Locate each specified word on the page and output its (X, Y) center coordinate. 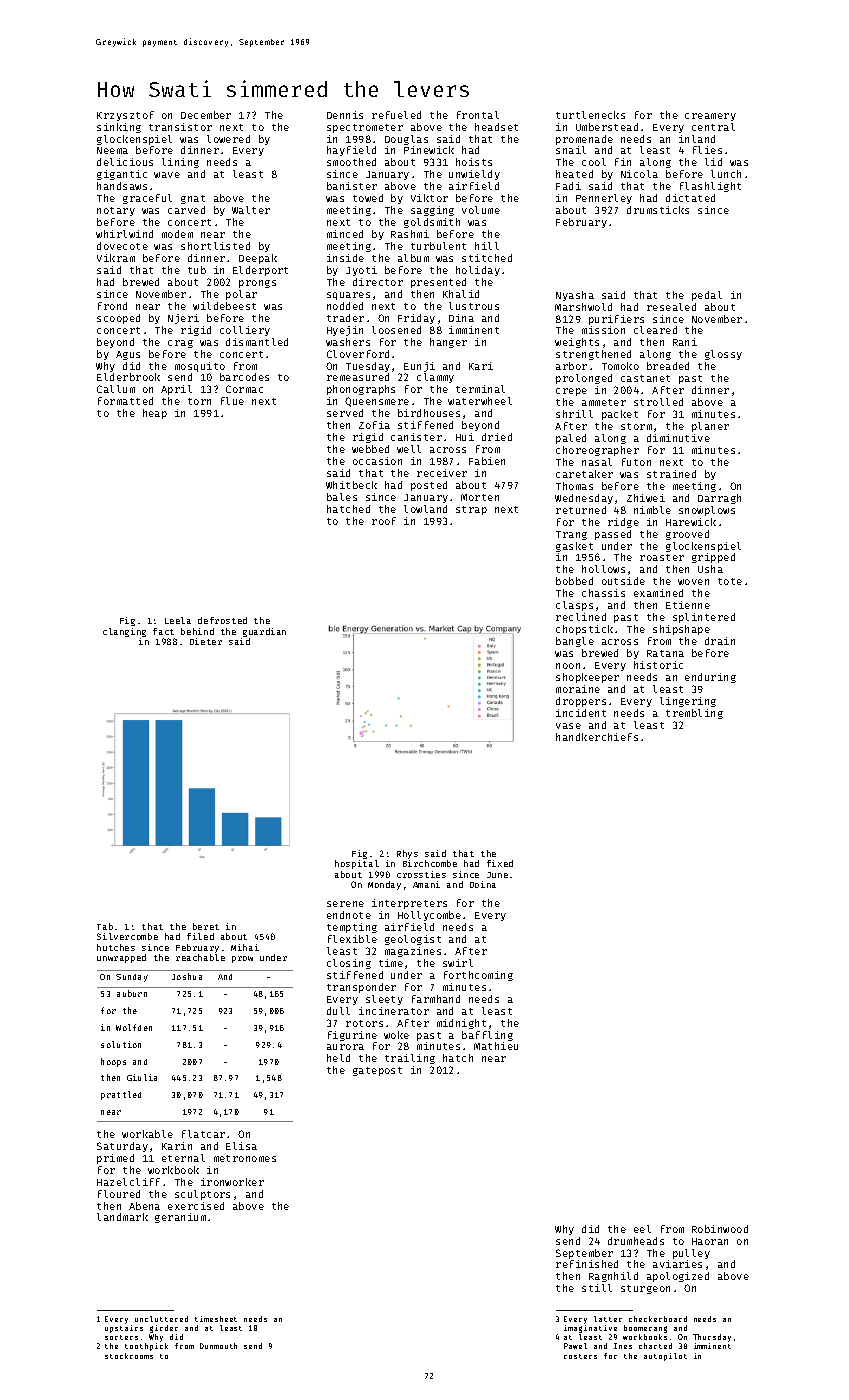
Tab (105, 926)
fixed (500, 863)
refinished (587, 1264)
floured (119, 1194)
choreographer (597, 451)
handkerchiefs (597, 737)
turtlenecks (590, 115)
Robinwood (720, 1229)
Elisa (241, 1146)
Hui (465, 437)
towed (368, 198)
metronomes (245, 1158)
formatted (125, 401)
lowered (228, 139)
